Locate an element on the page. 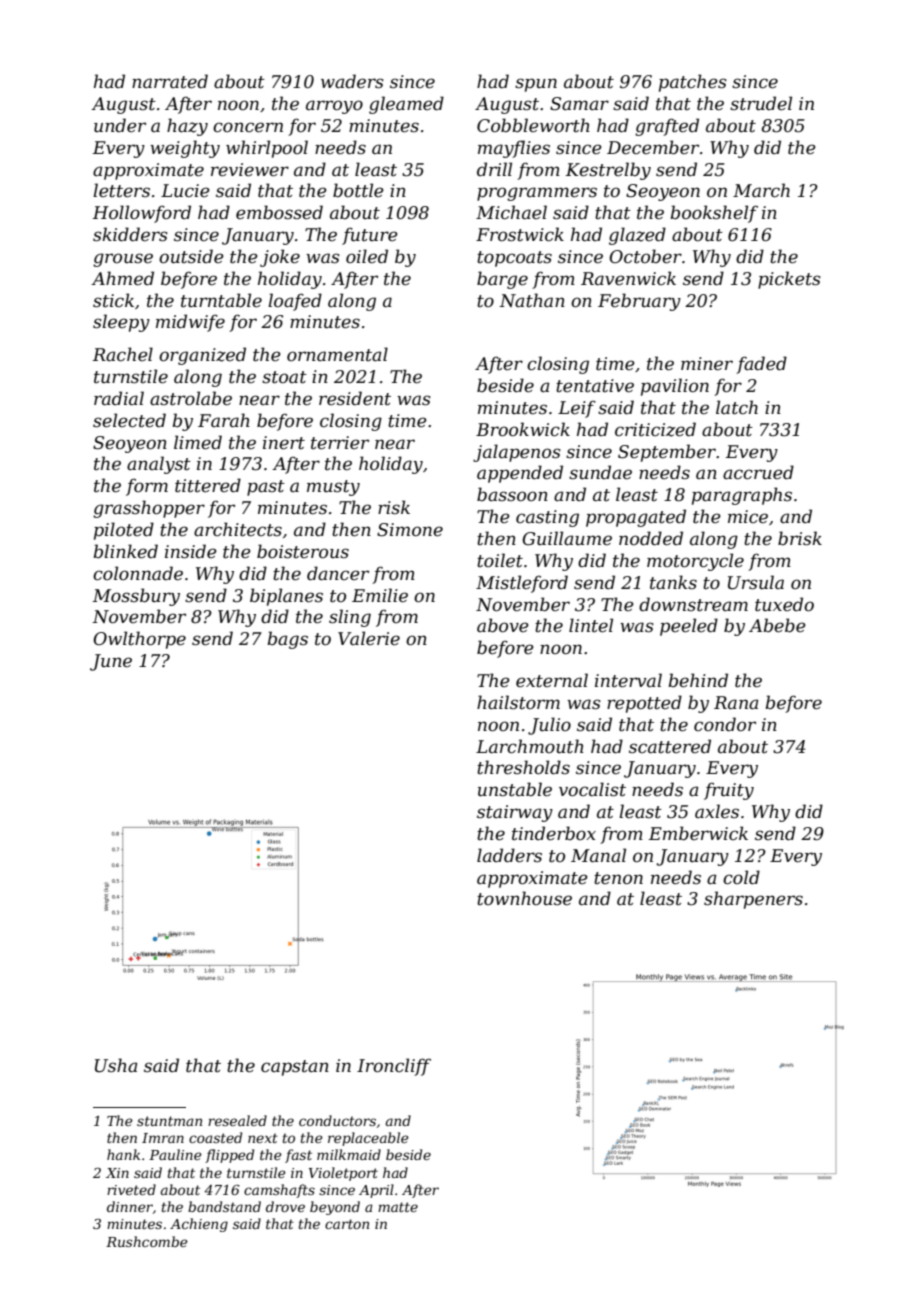 This document has height=1308, width=924. carton is located at coordinates (347, 1224).
